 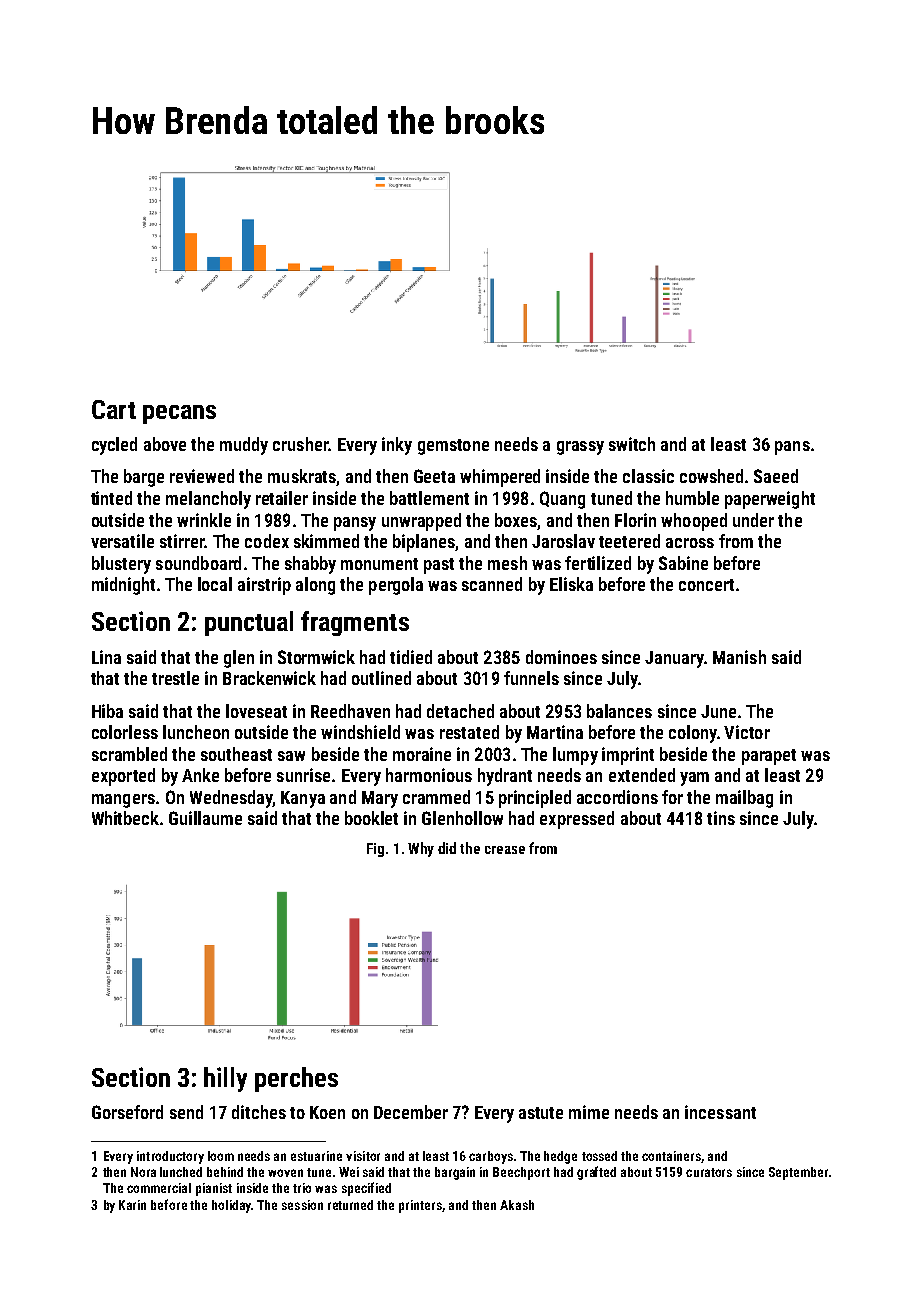 What do you see at coordinates (296, 1079) in the image?
I see `perches` at bounding box center [296, 1079].
